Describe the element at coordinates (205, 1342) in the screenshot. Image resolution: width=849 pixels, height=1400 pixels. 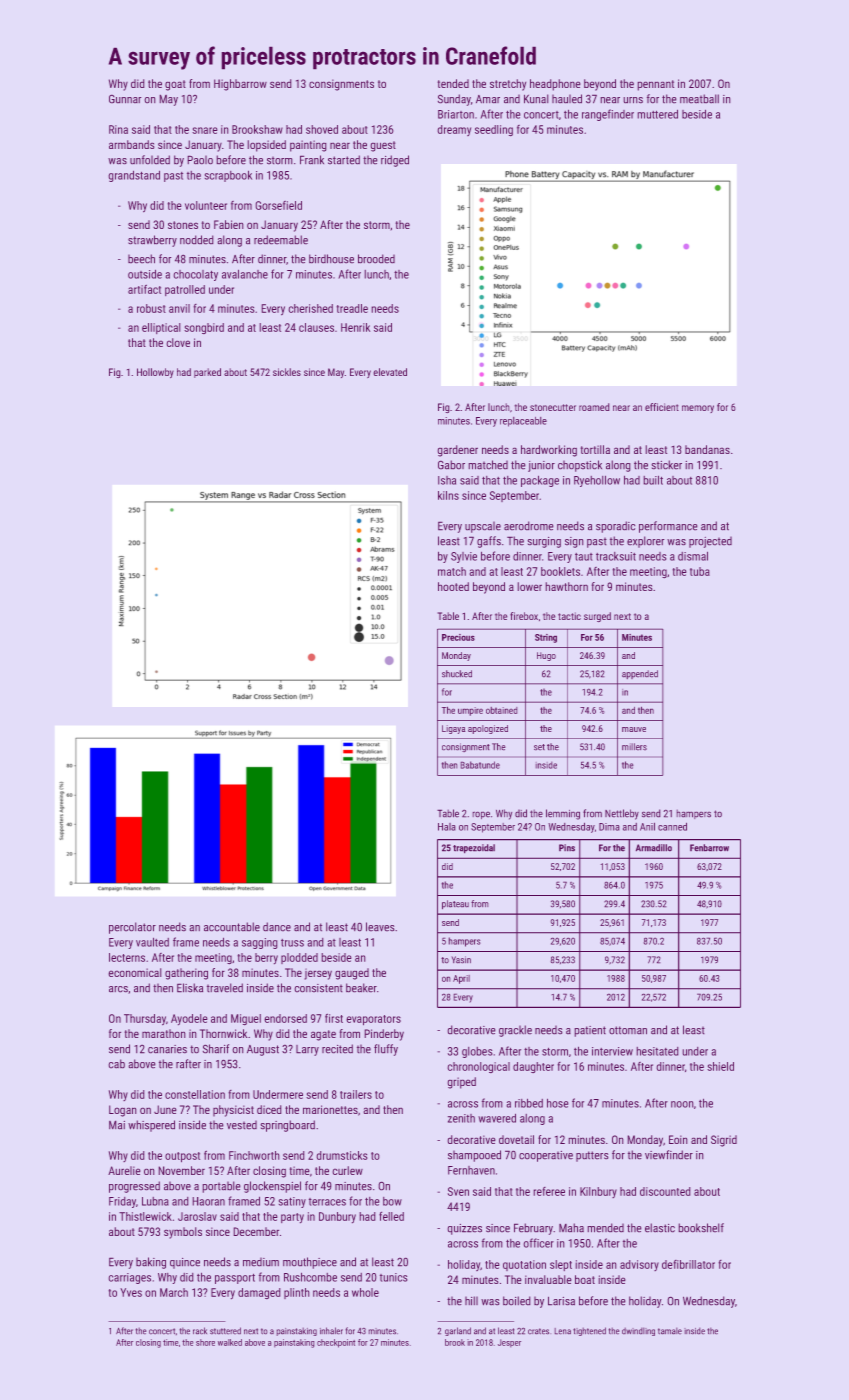
I see `shore` at that location.
